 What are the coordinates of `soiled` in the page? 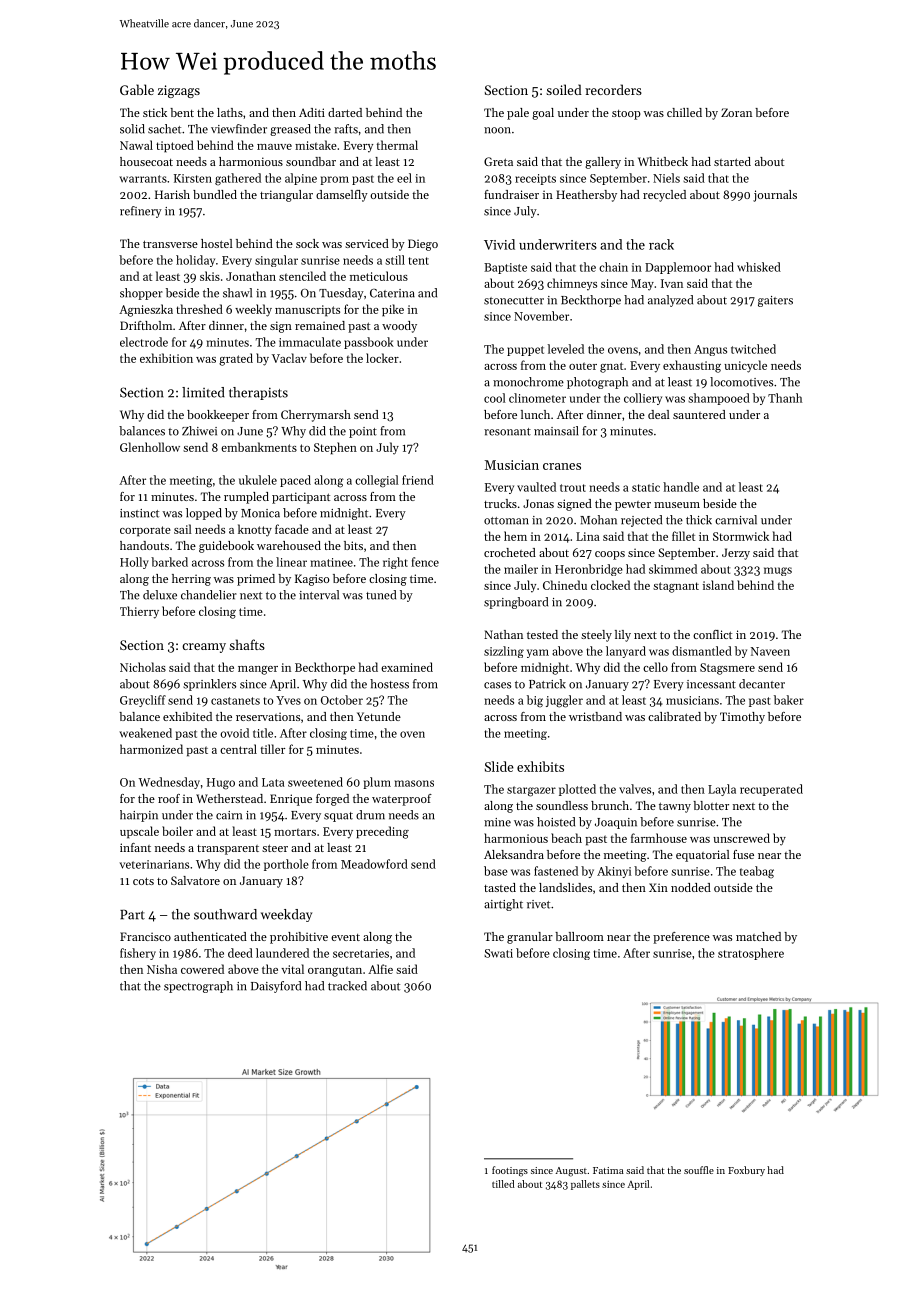 It's located at (564, 89).
